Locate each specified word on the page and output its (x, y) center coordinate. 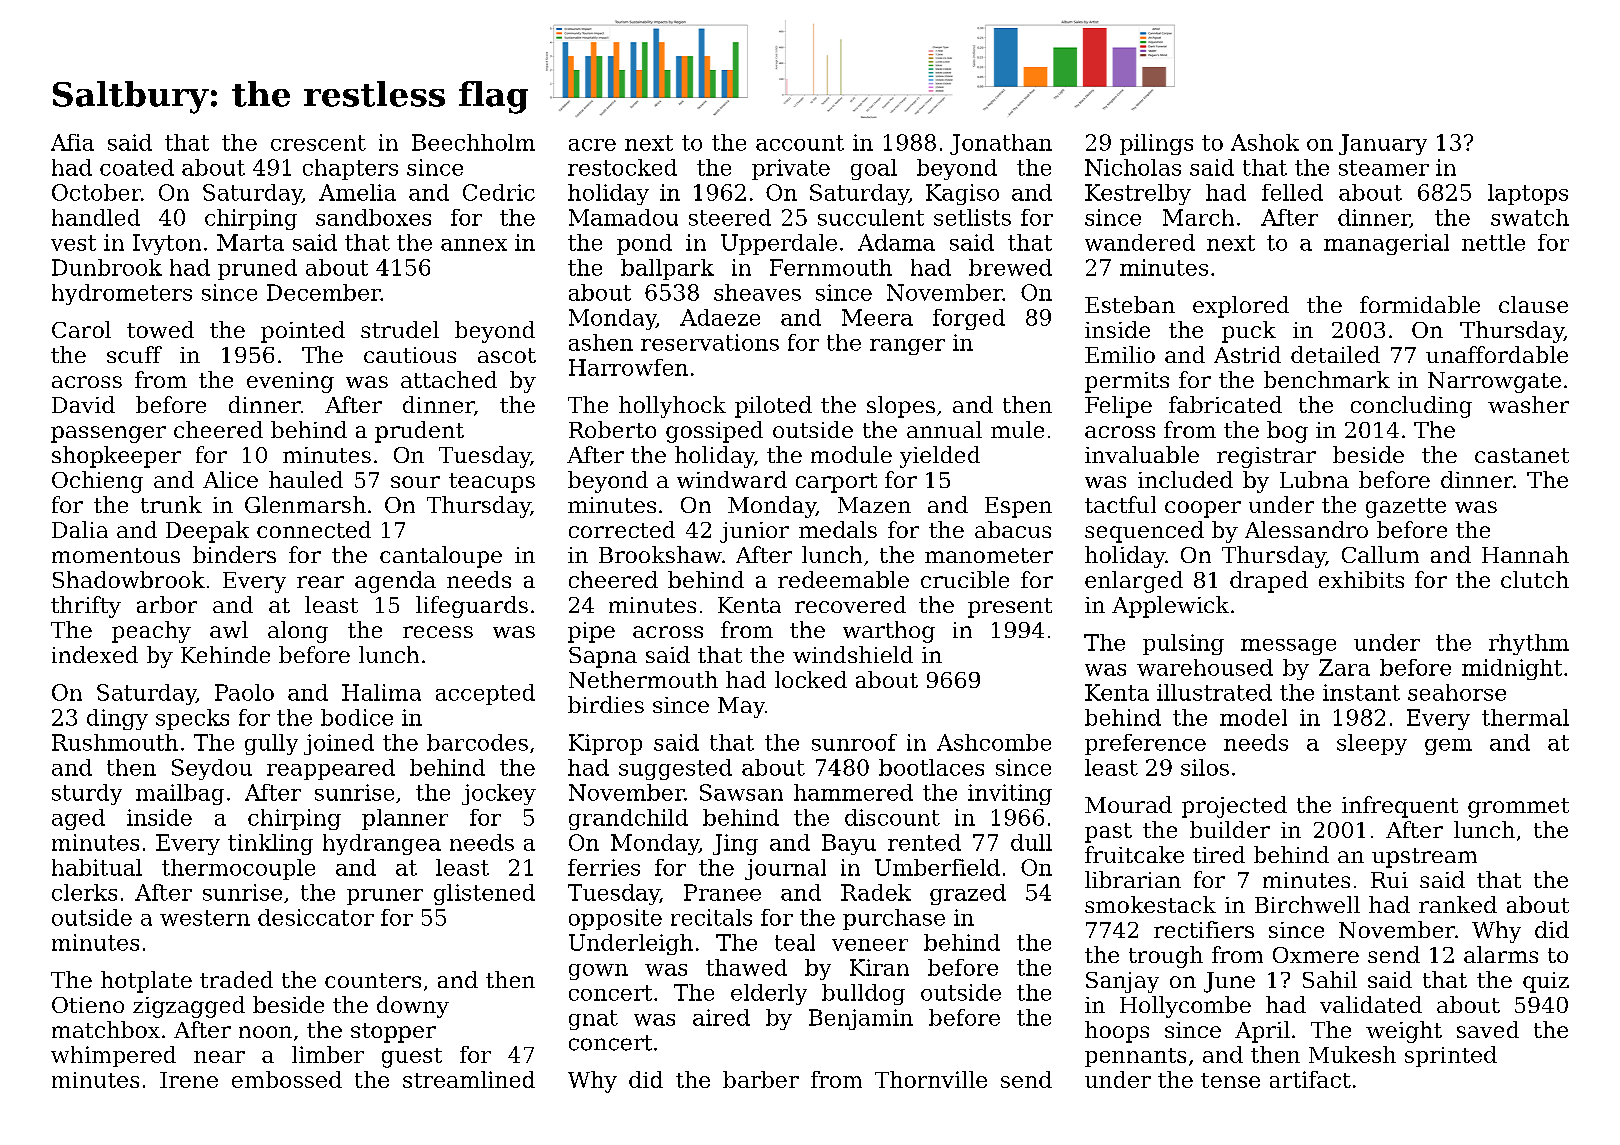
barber (761, 1079)
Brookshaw (660, 554)
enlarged (1134, 582)
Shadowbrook (129, 579)
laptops (1528, 194)
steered (730, 217)
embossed (287, 1079)
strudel (400, 329)
